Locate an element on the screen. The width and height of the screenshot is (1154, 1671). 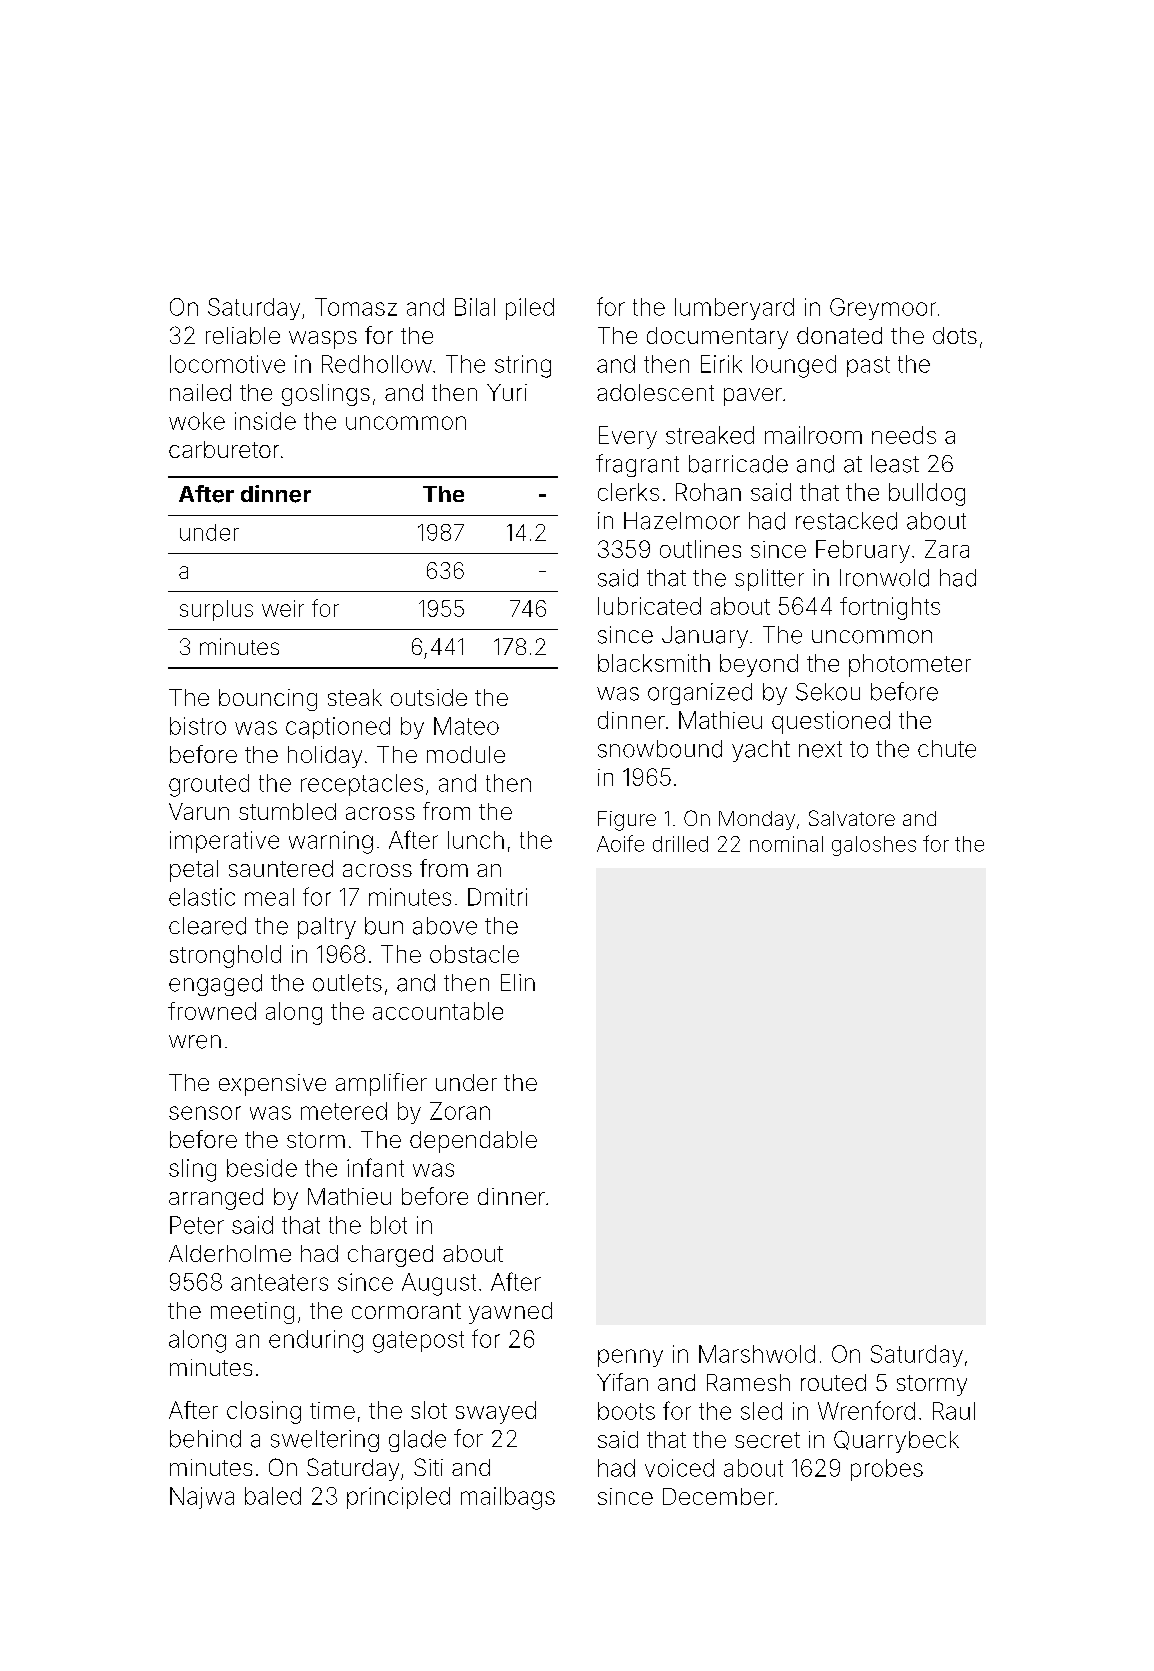
snowbound is located at coordinates (660, 749).
